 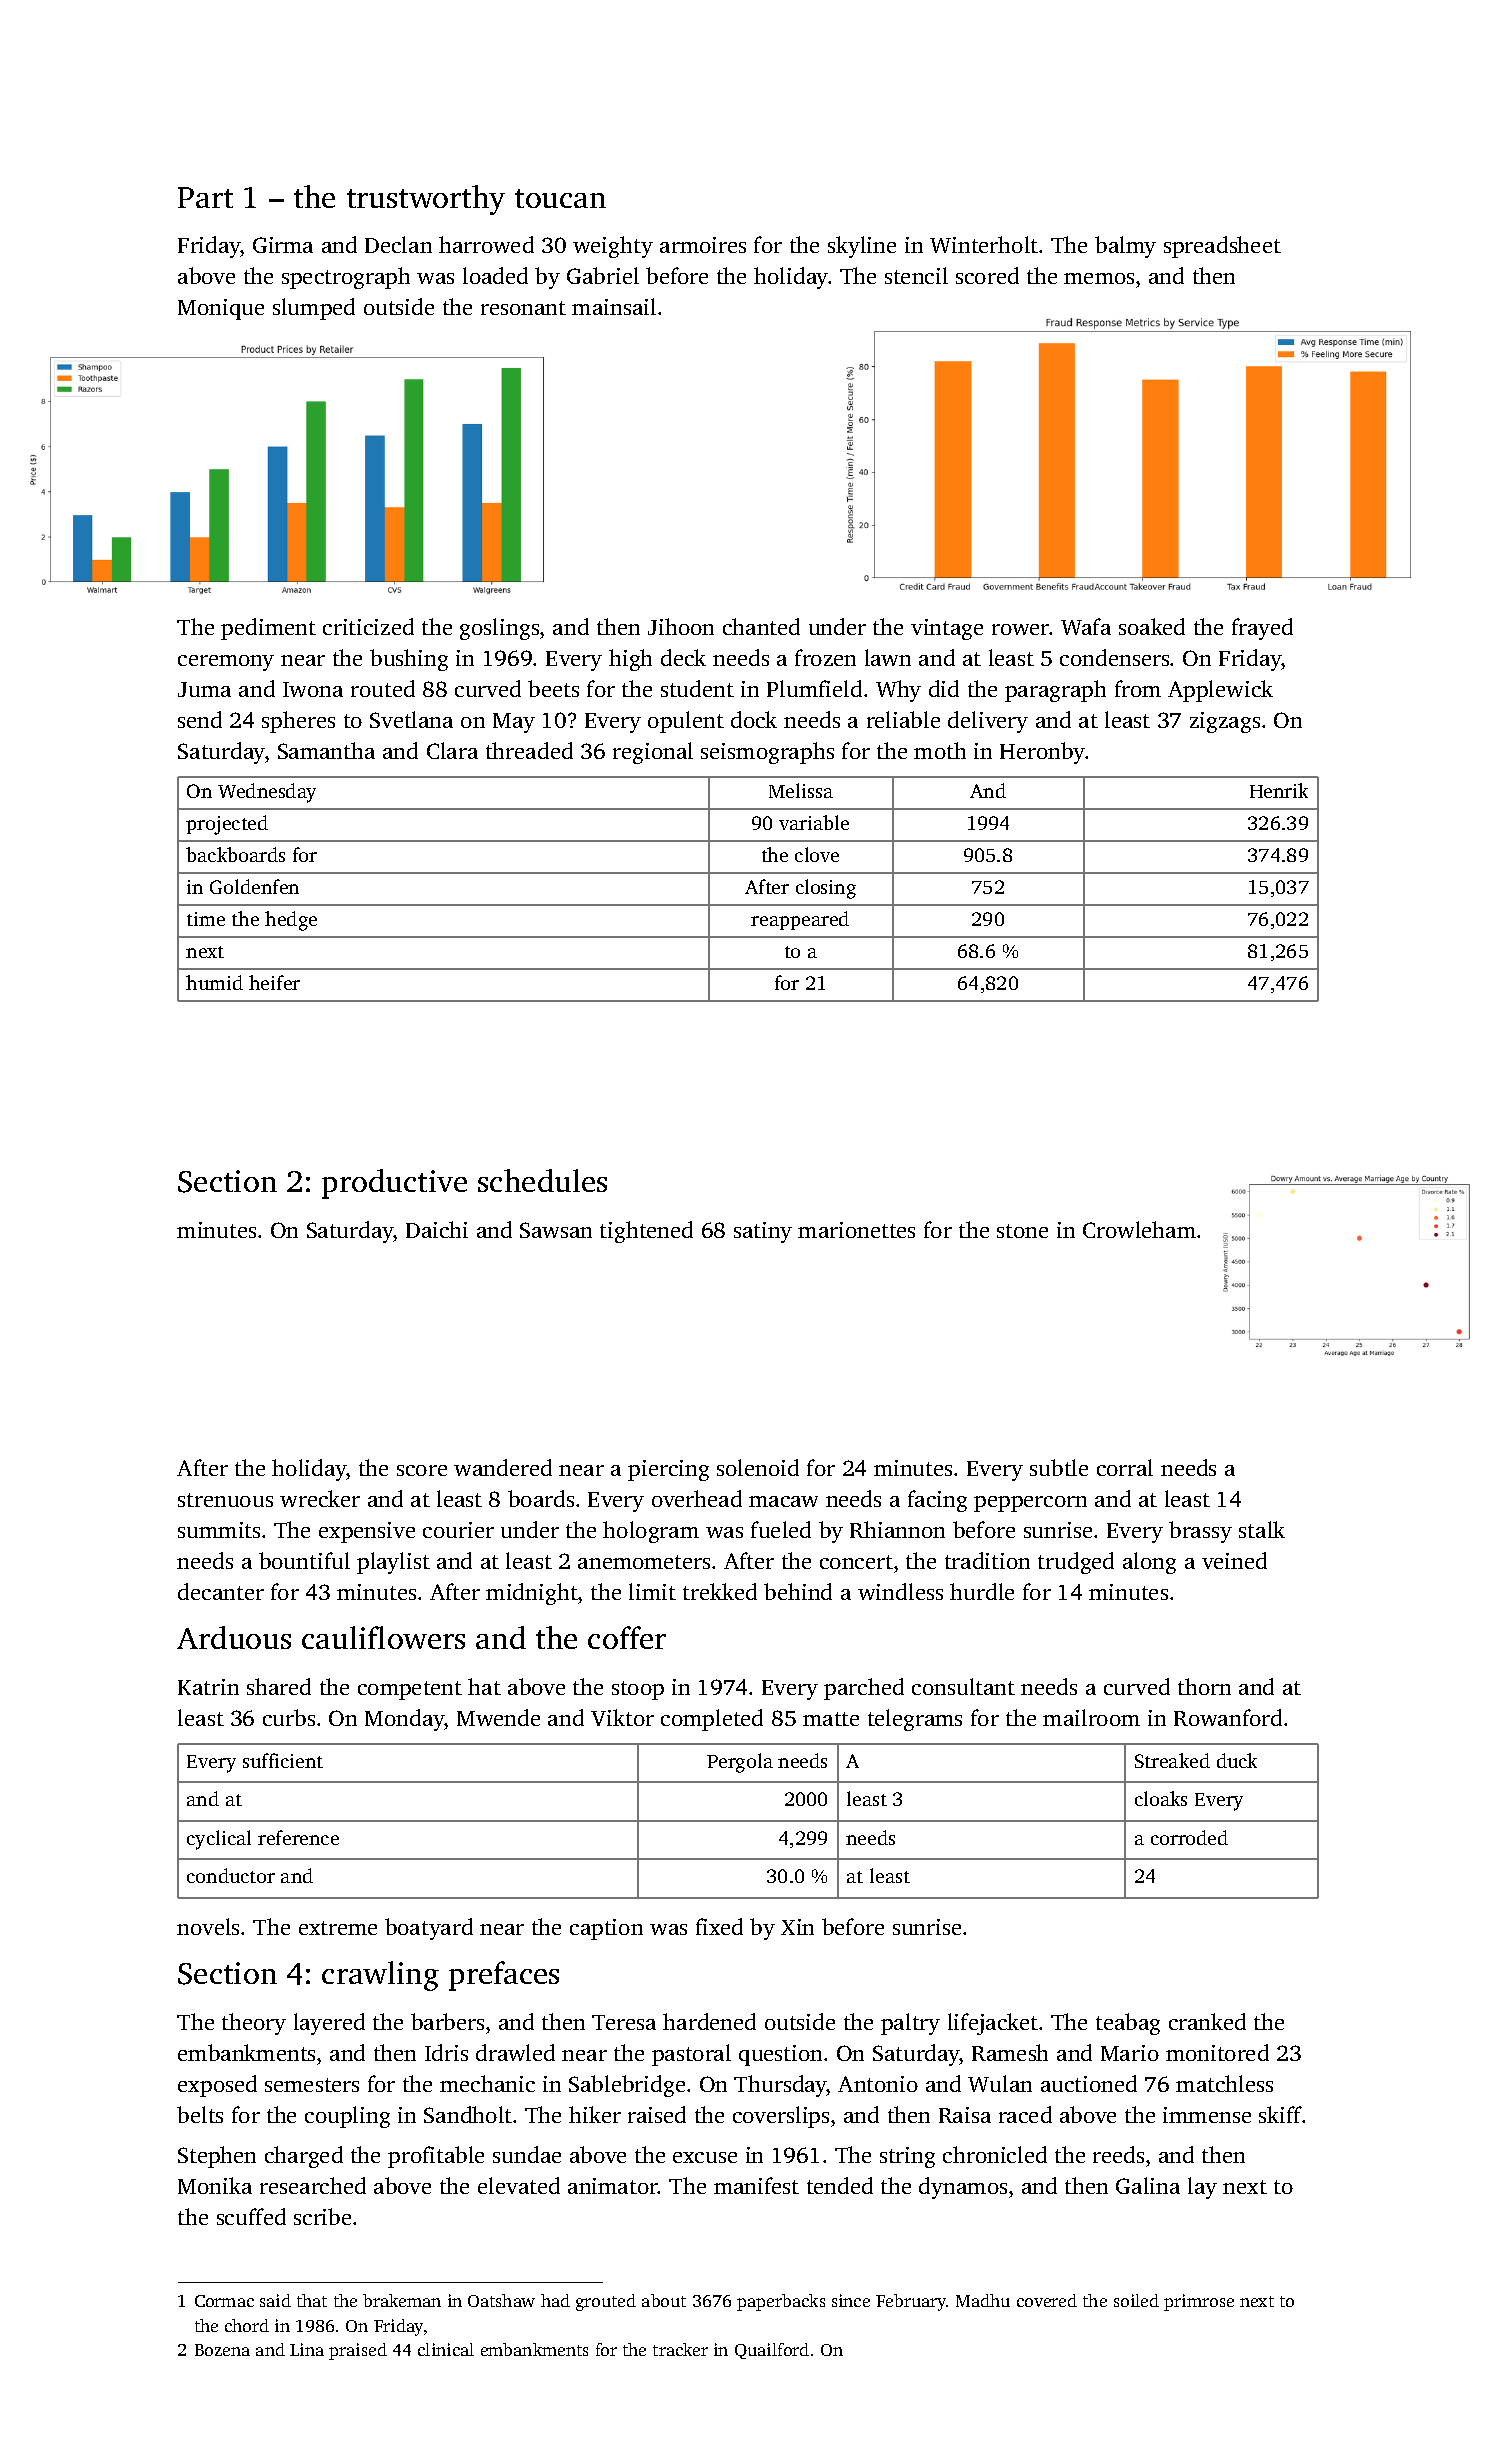 What do you see at coordinates (1199, 2302) in the screenshot?
I see `primrose` at bounding box center [1199, 2302].
